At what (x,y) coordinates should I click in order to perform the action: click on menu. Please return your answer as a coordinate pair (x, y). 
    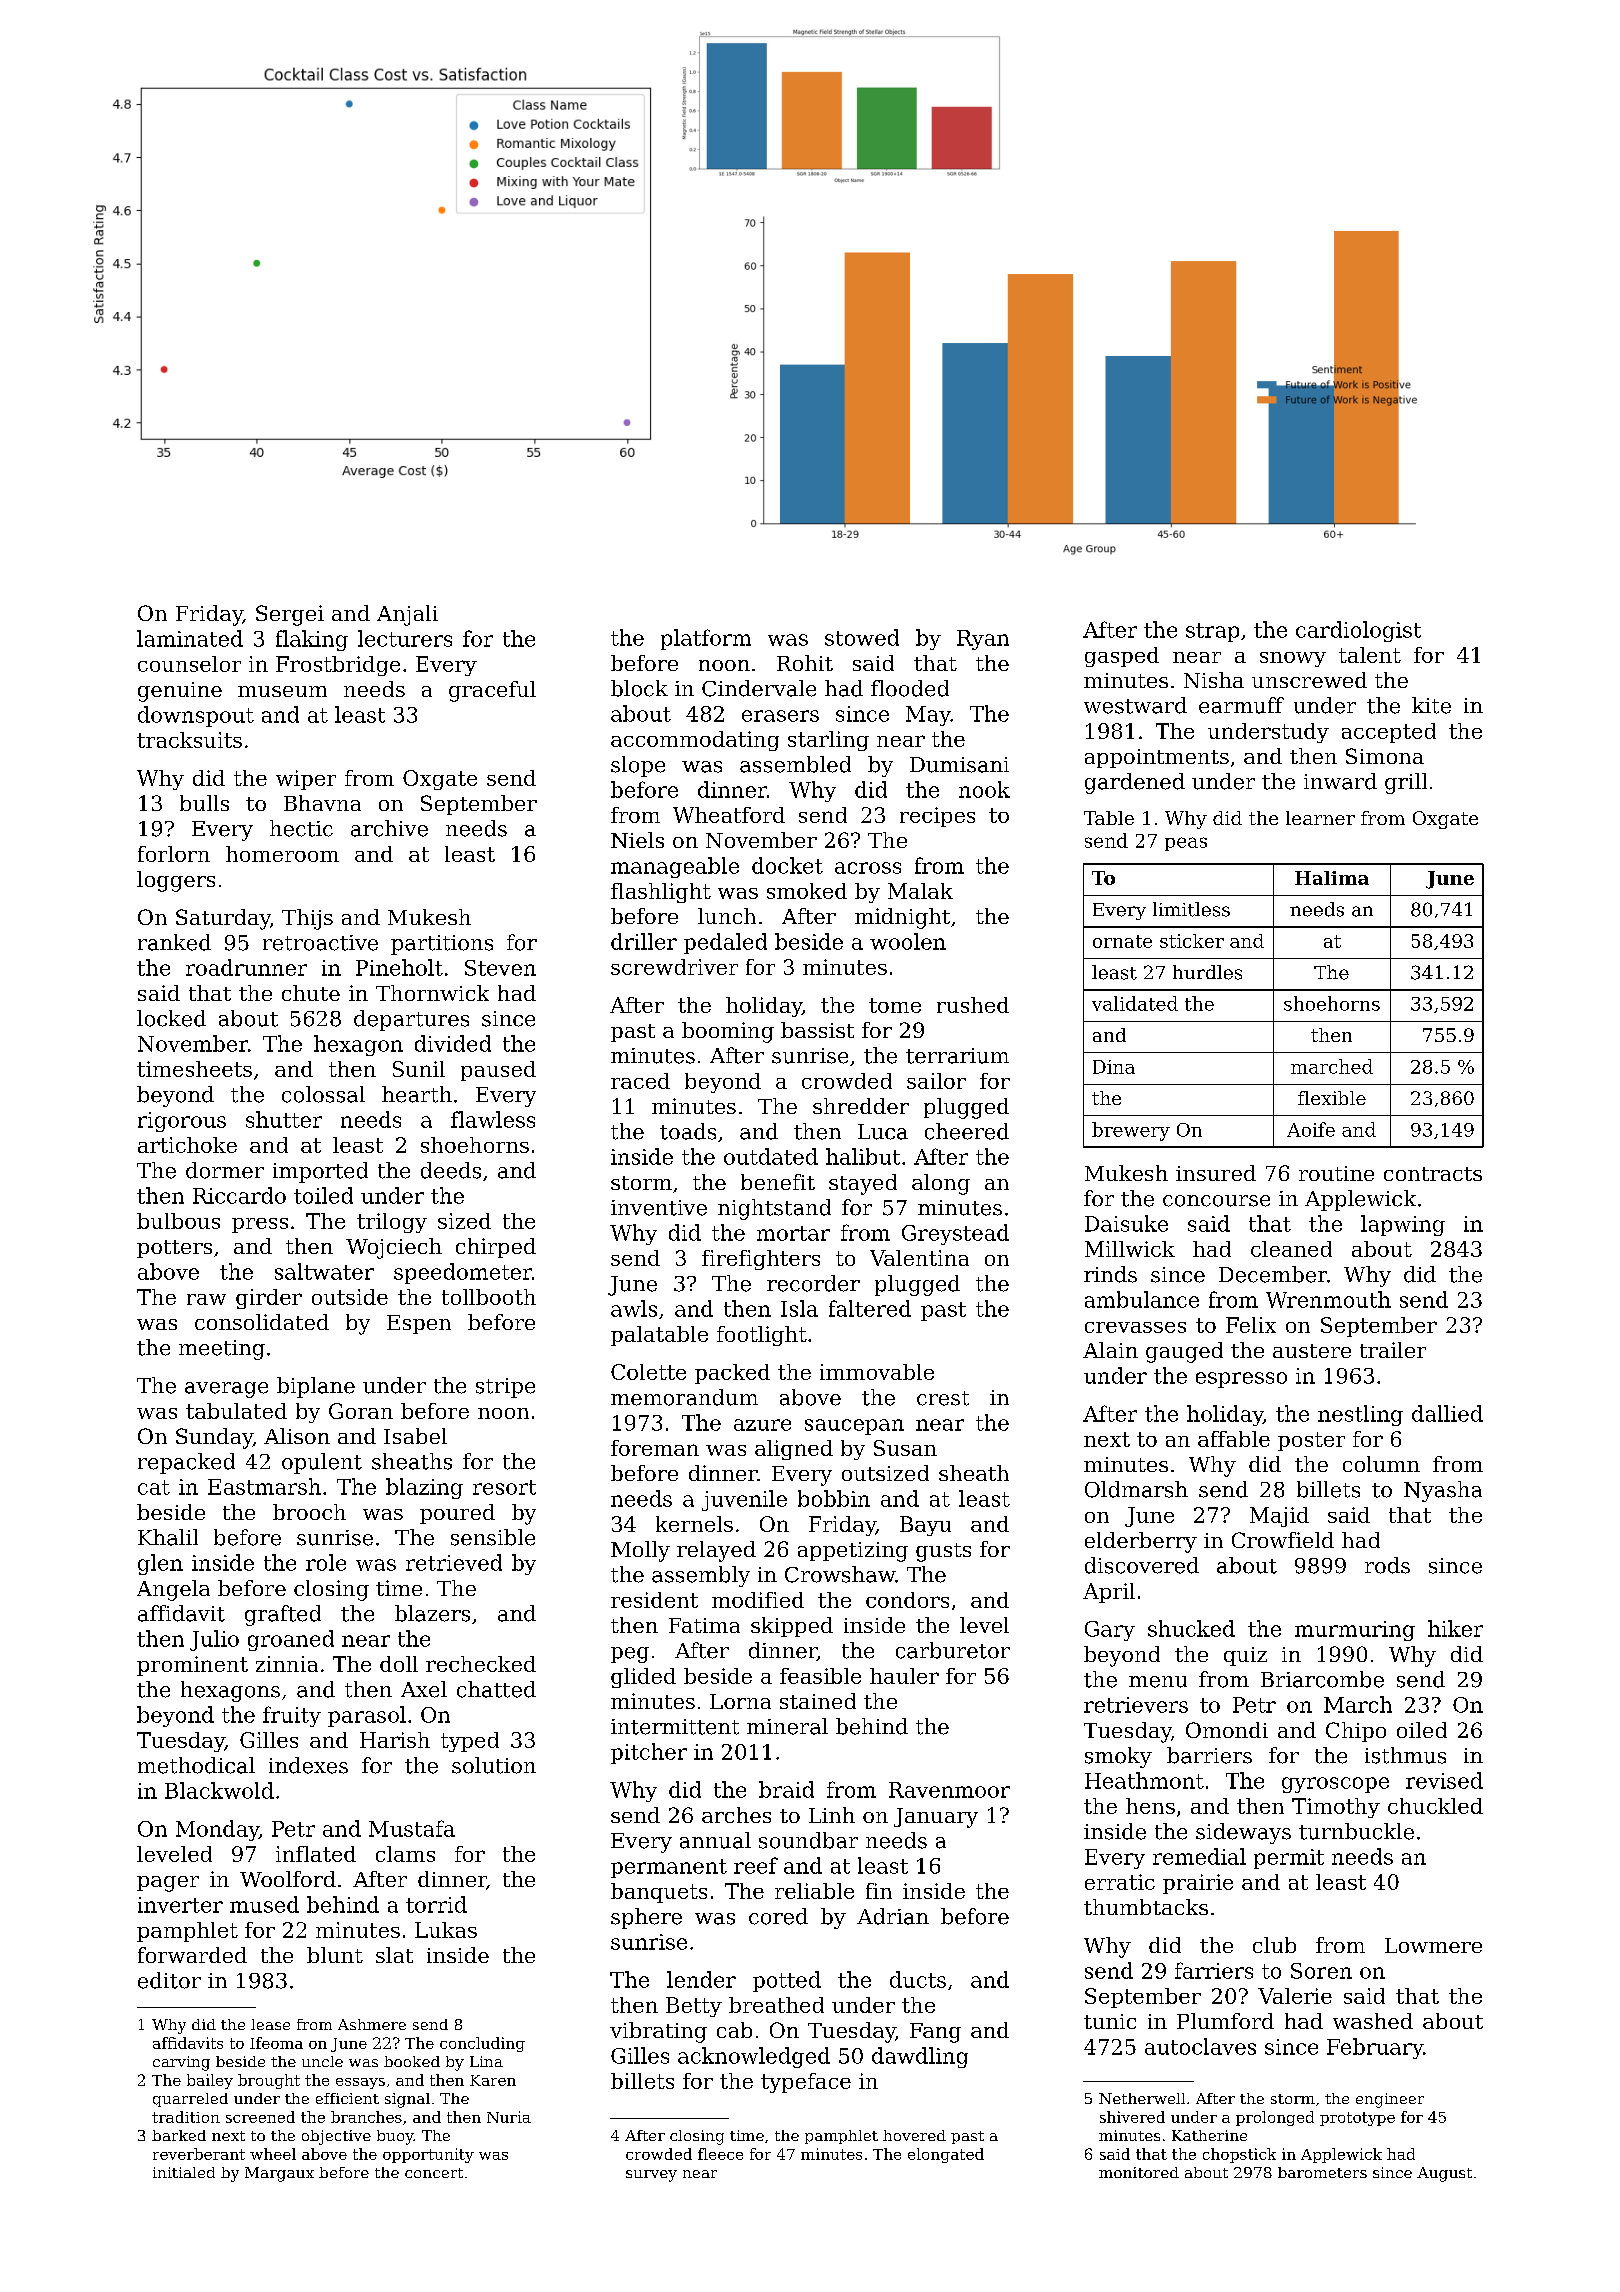
    Looking at the image, I should click on (1158, 1682).
